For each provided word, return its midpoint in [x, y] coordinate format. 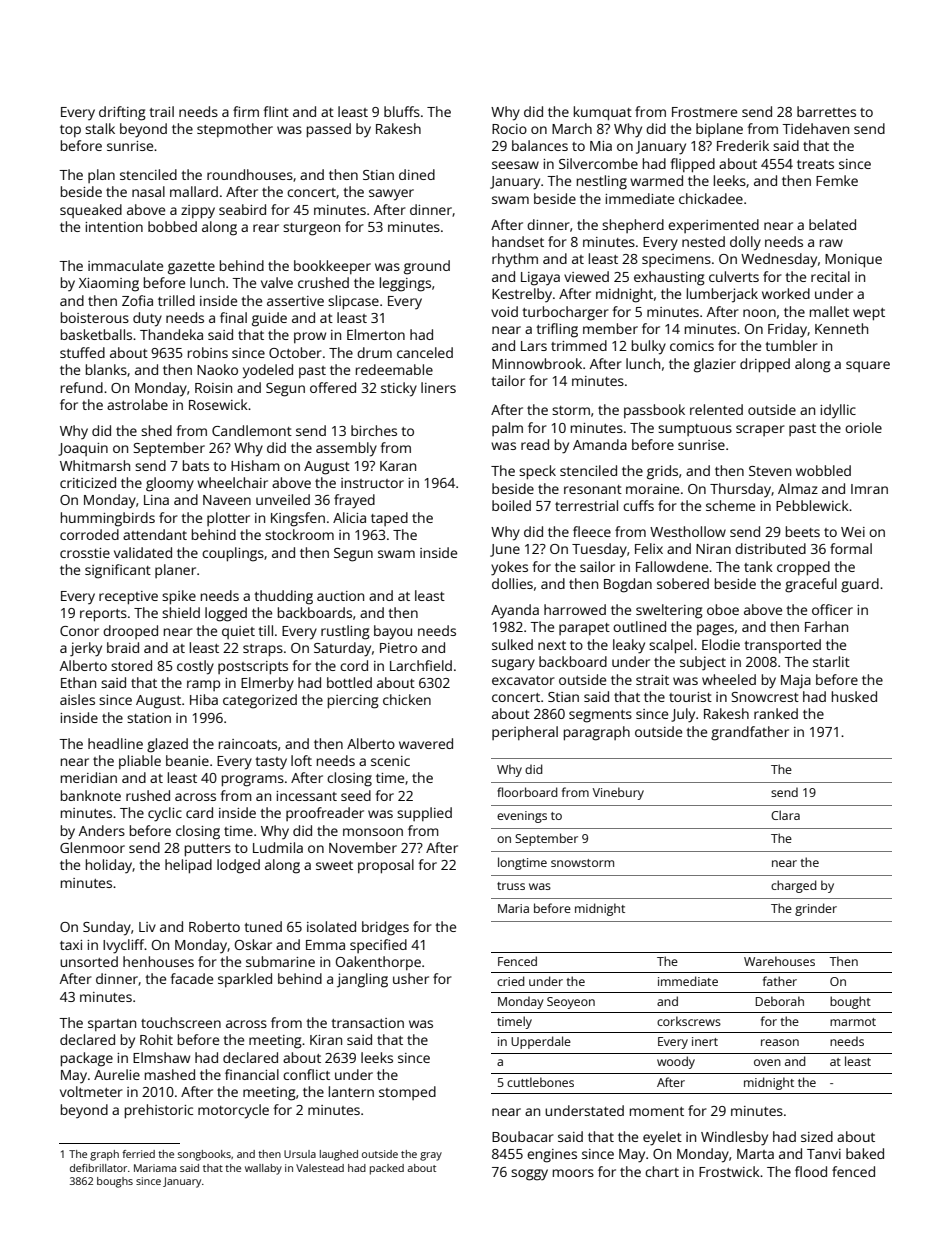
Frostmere [704, 112]
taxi [71, 945]
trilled [176, 300]
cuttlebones [540, 1082]
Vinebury [618, 793]
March [572, 128]
